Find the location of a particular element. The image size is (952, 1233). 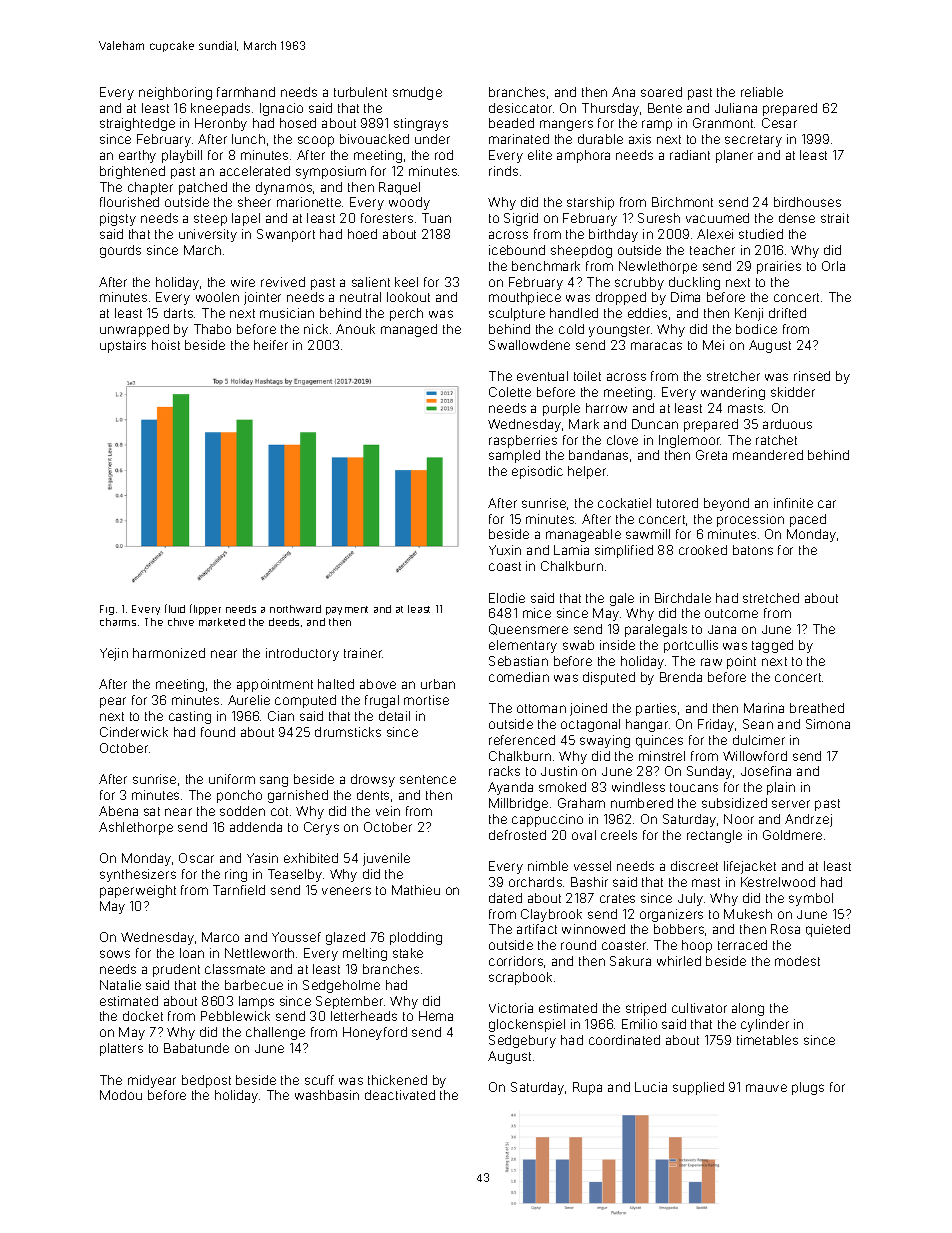

casting is located at coordinates (190, 717).
